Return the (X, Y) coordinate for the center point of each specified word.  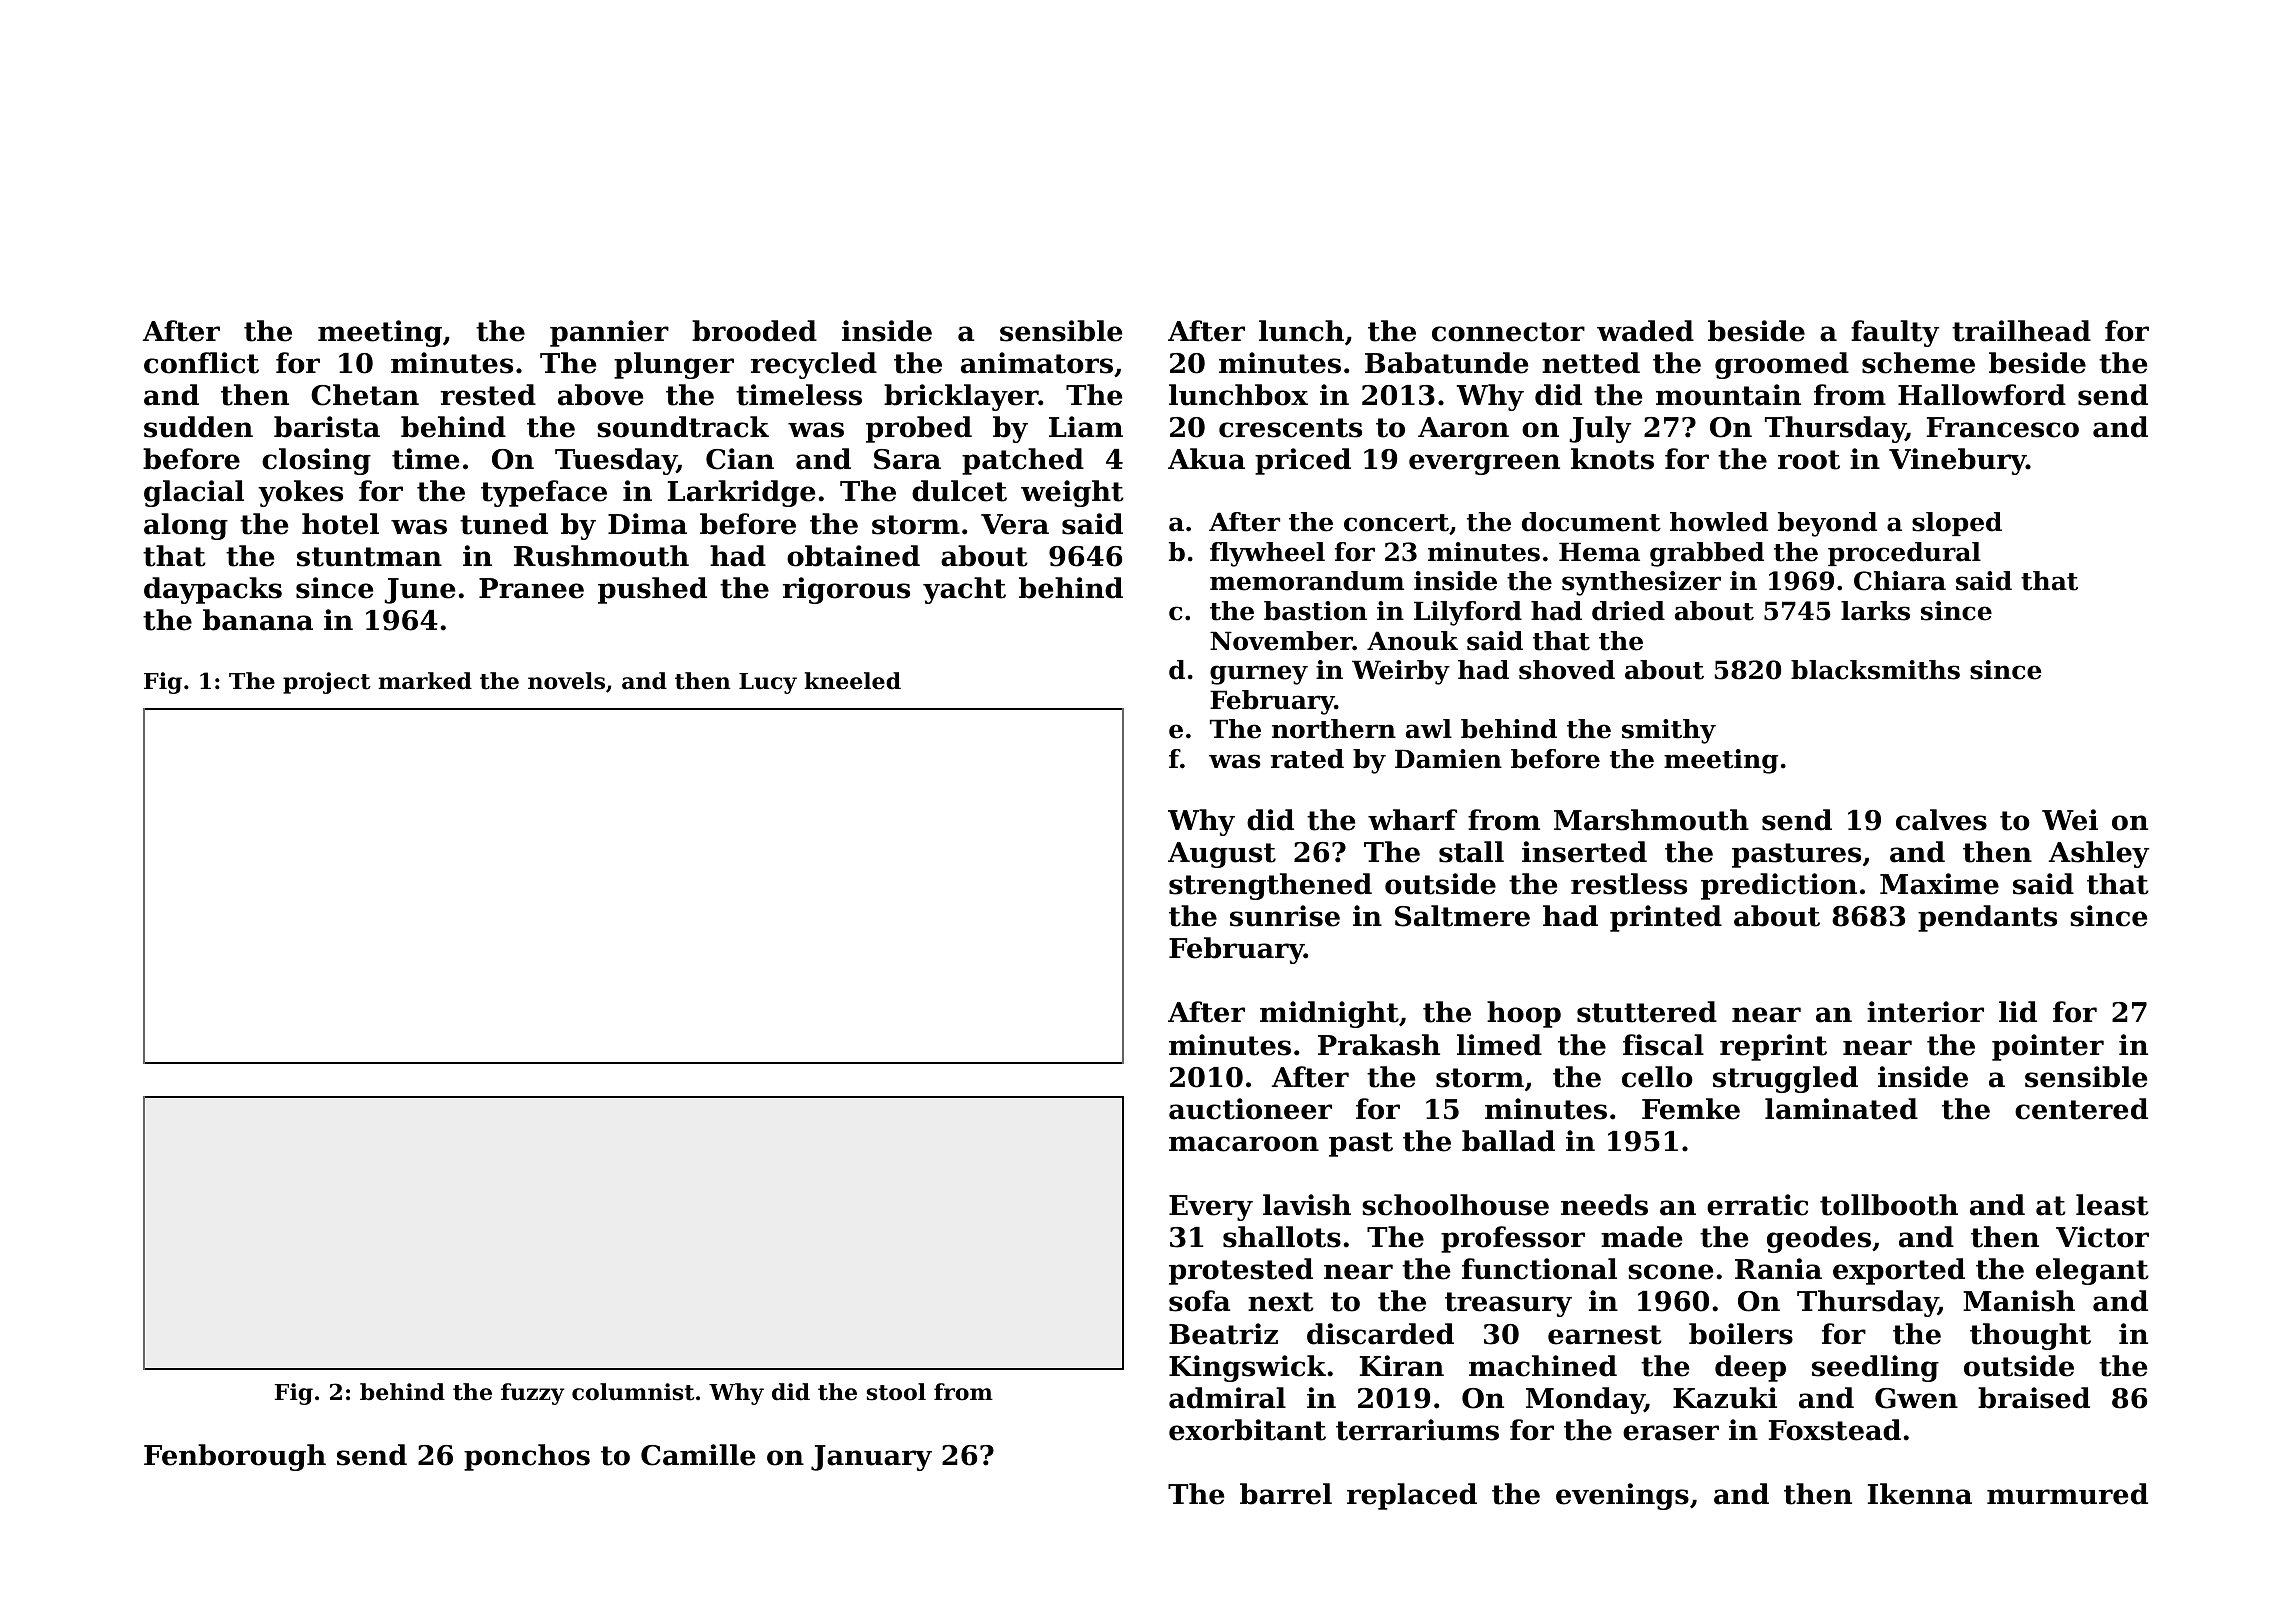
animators (1037, 363)
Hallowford (1982, 395)
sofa (1200, 1301)
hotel (340, 524)
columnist (633, 1392)
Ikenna (1920, 1494)
